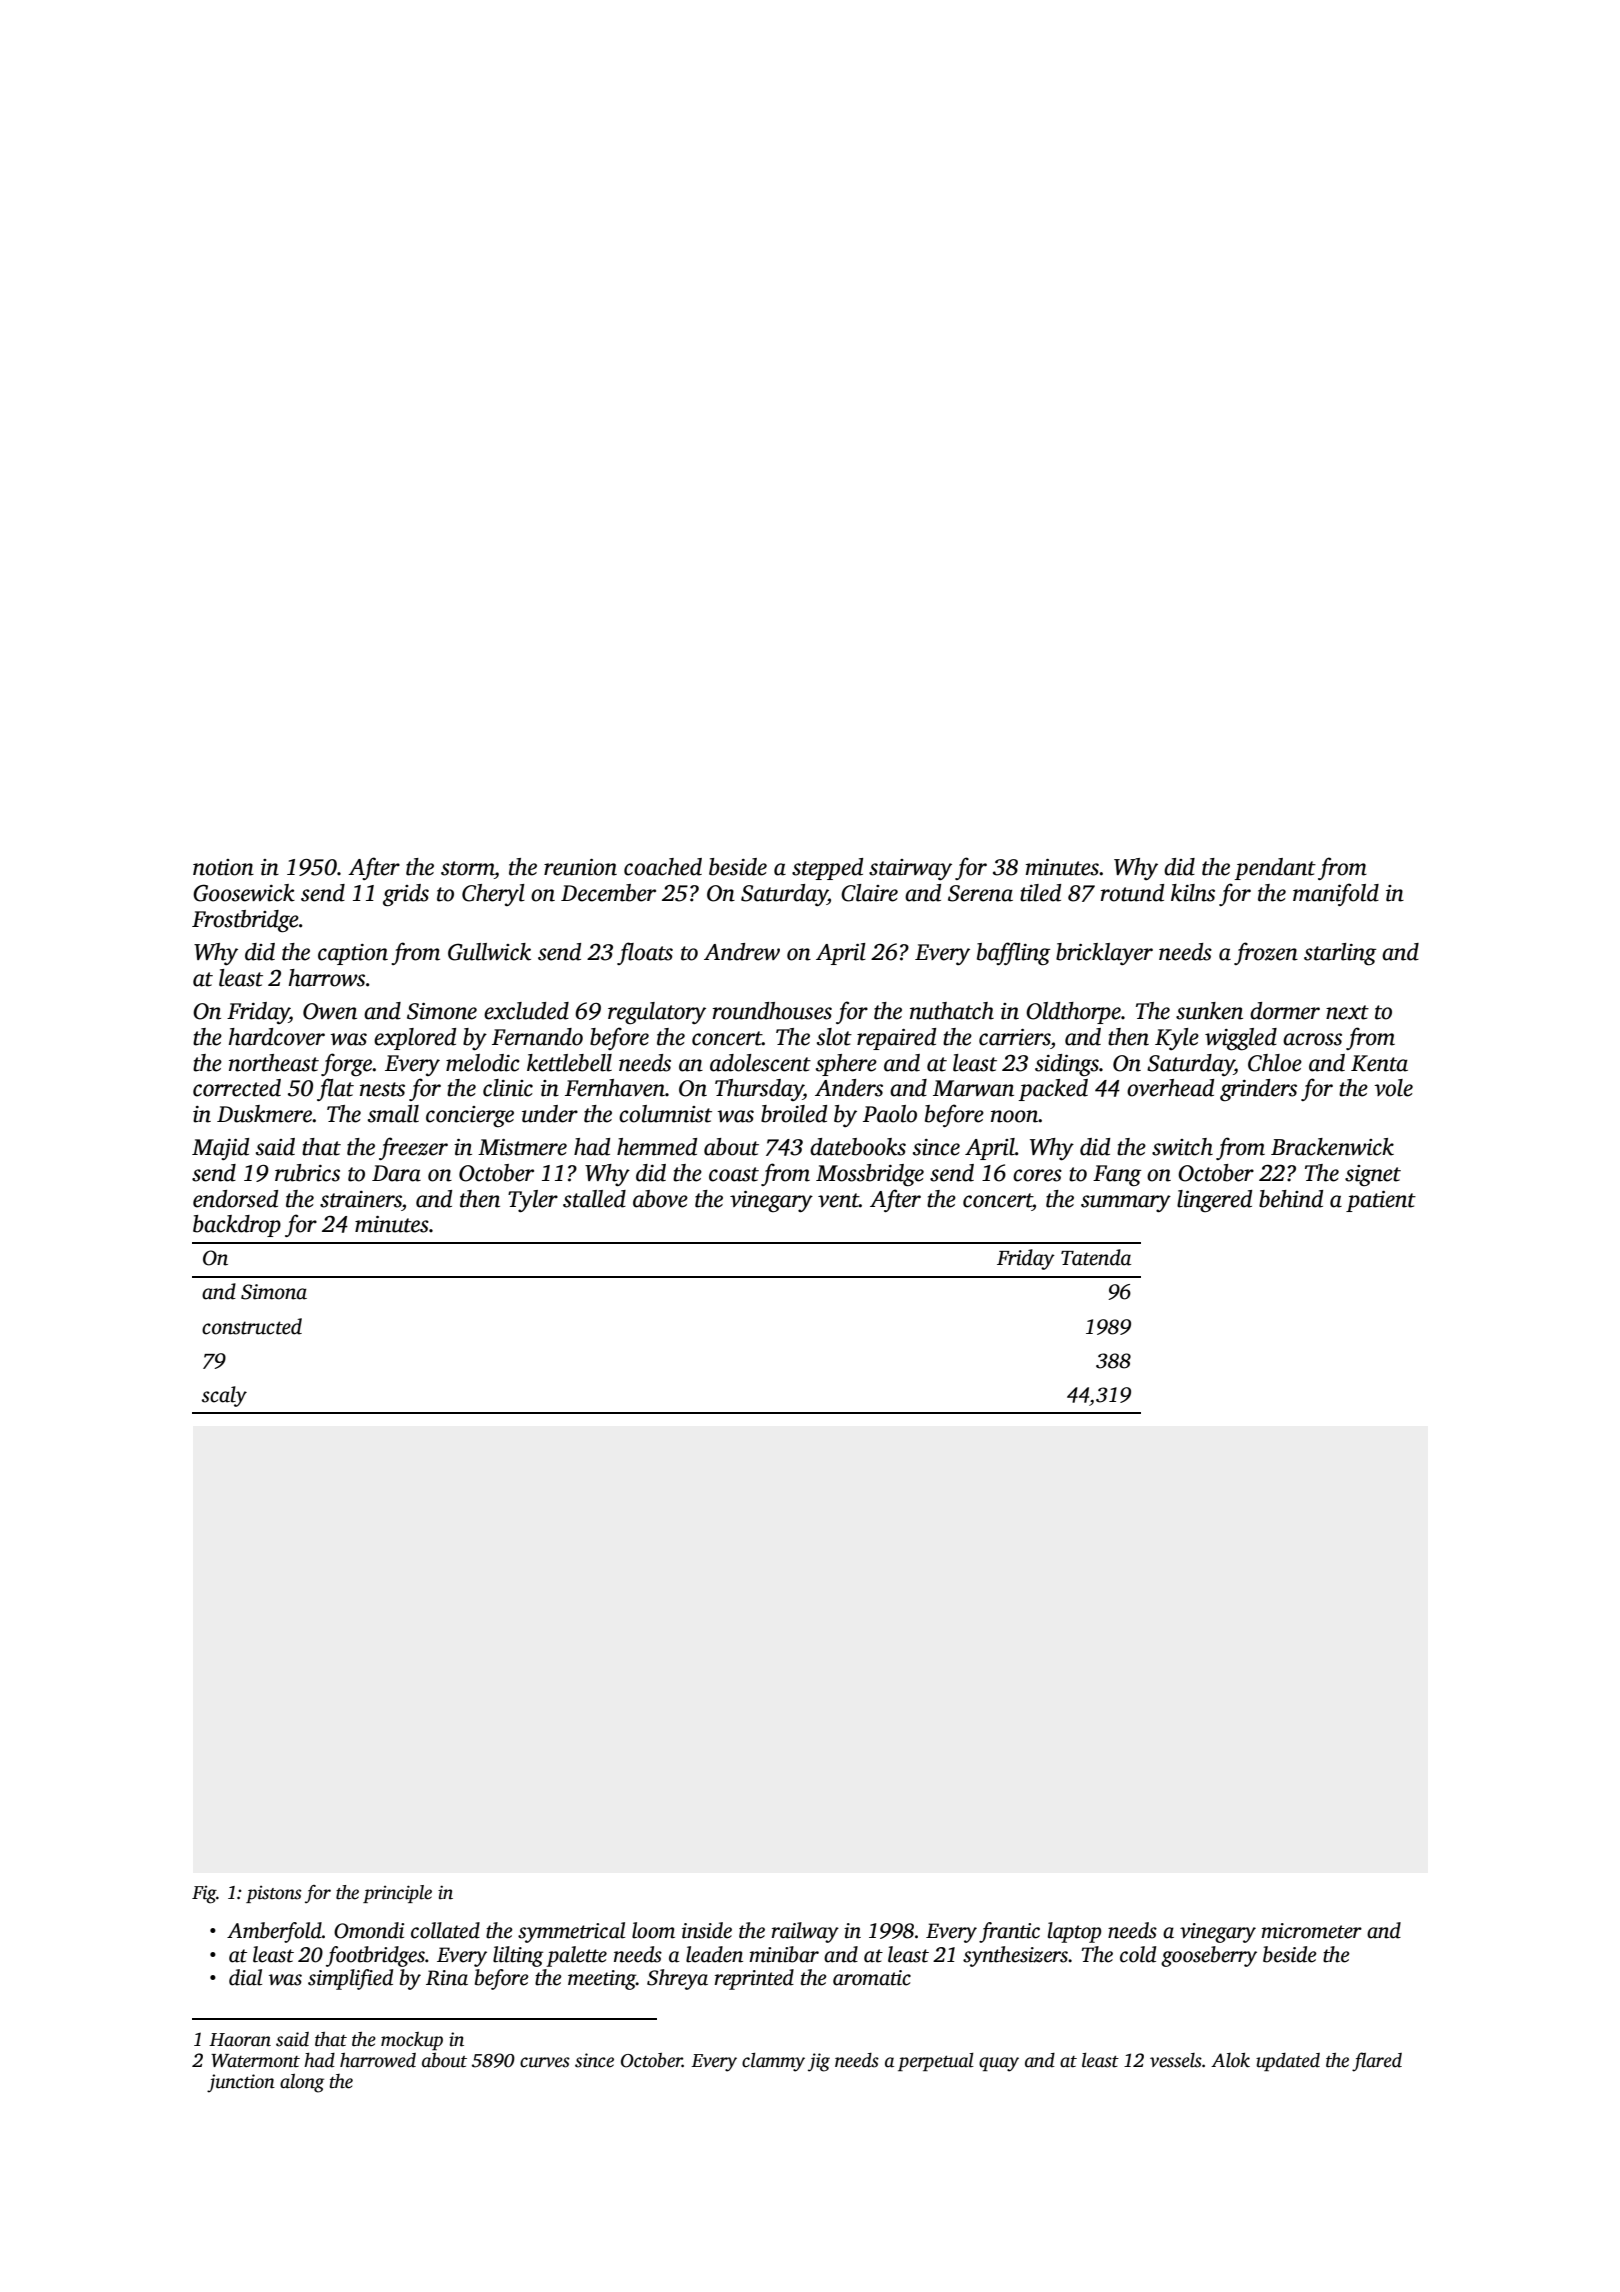 This image has width=1620, height=2292. Describe the element at coordinates (890, 1114) in the image. I see `Paolo` at that location.
